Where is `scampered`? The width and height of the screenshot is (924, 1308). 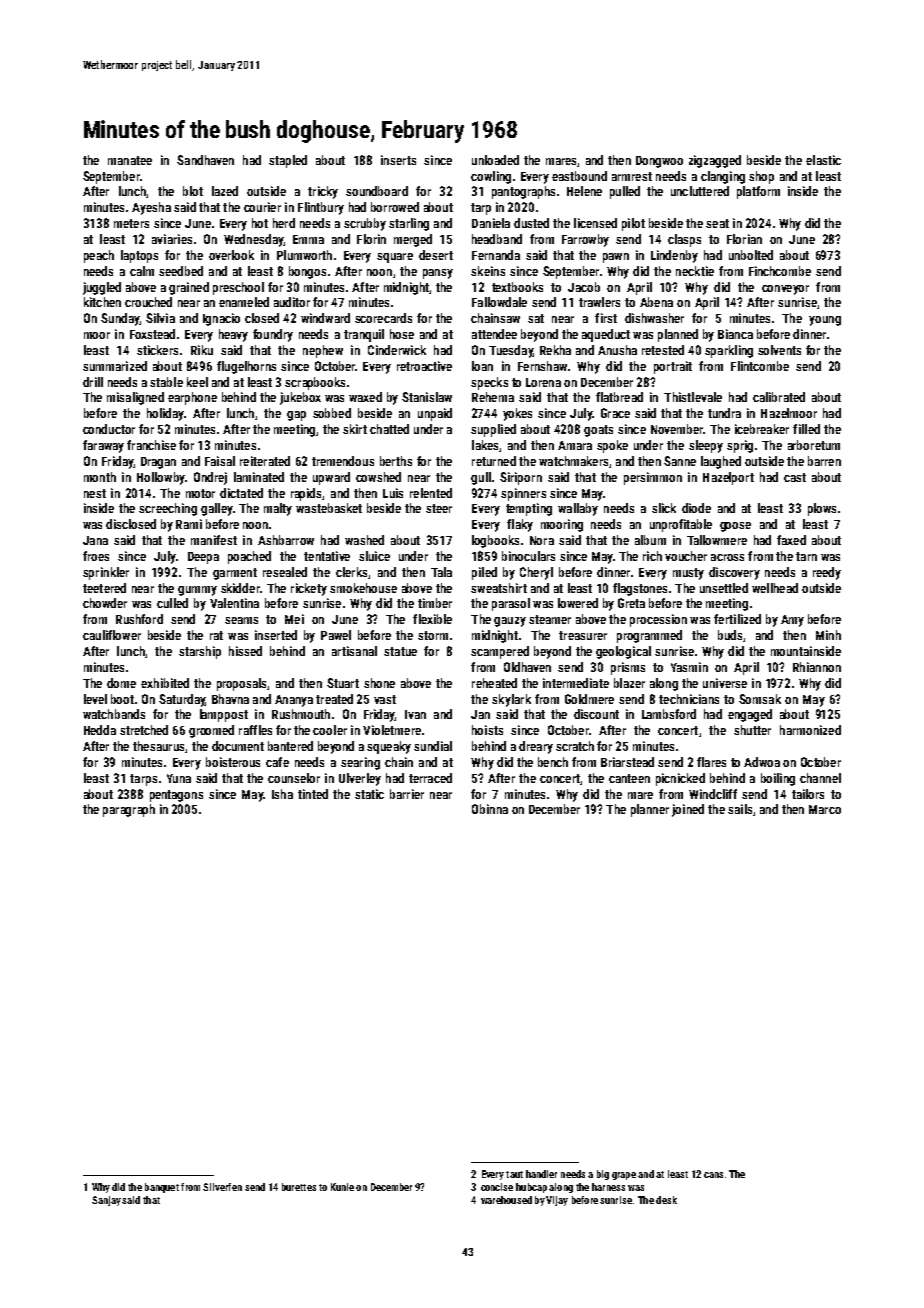 scampered is located at coordinates (500, 652).
